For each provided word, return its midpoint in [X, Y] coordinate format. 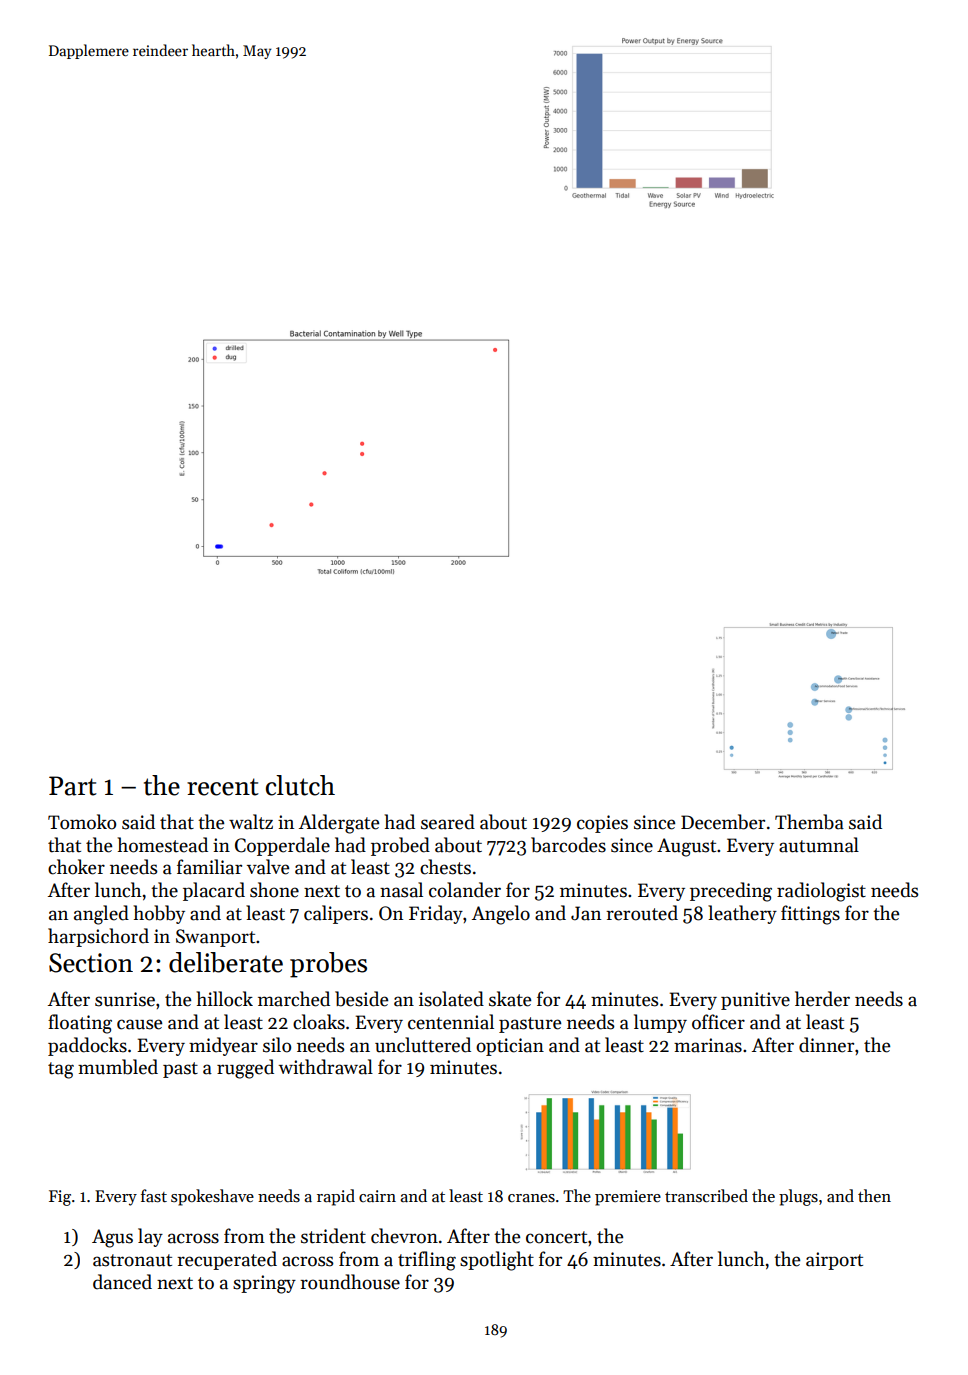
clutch [300, 785]
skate [510, 999]
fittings [810, 915]
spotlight [497, 1261]
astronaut [132, 1260]
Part [73, 786]
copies [602, 824]
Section [91, 963]
